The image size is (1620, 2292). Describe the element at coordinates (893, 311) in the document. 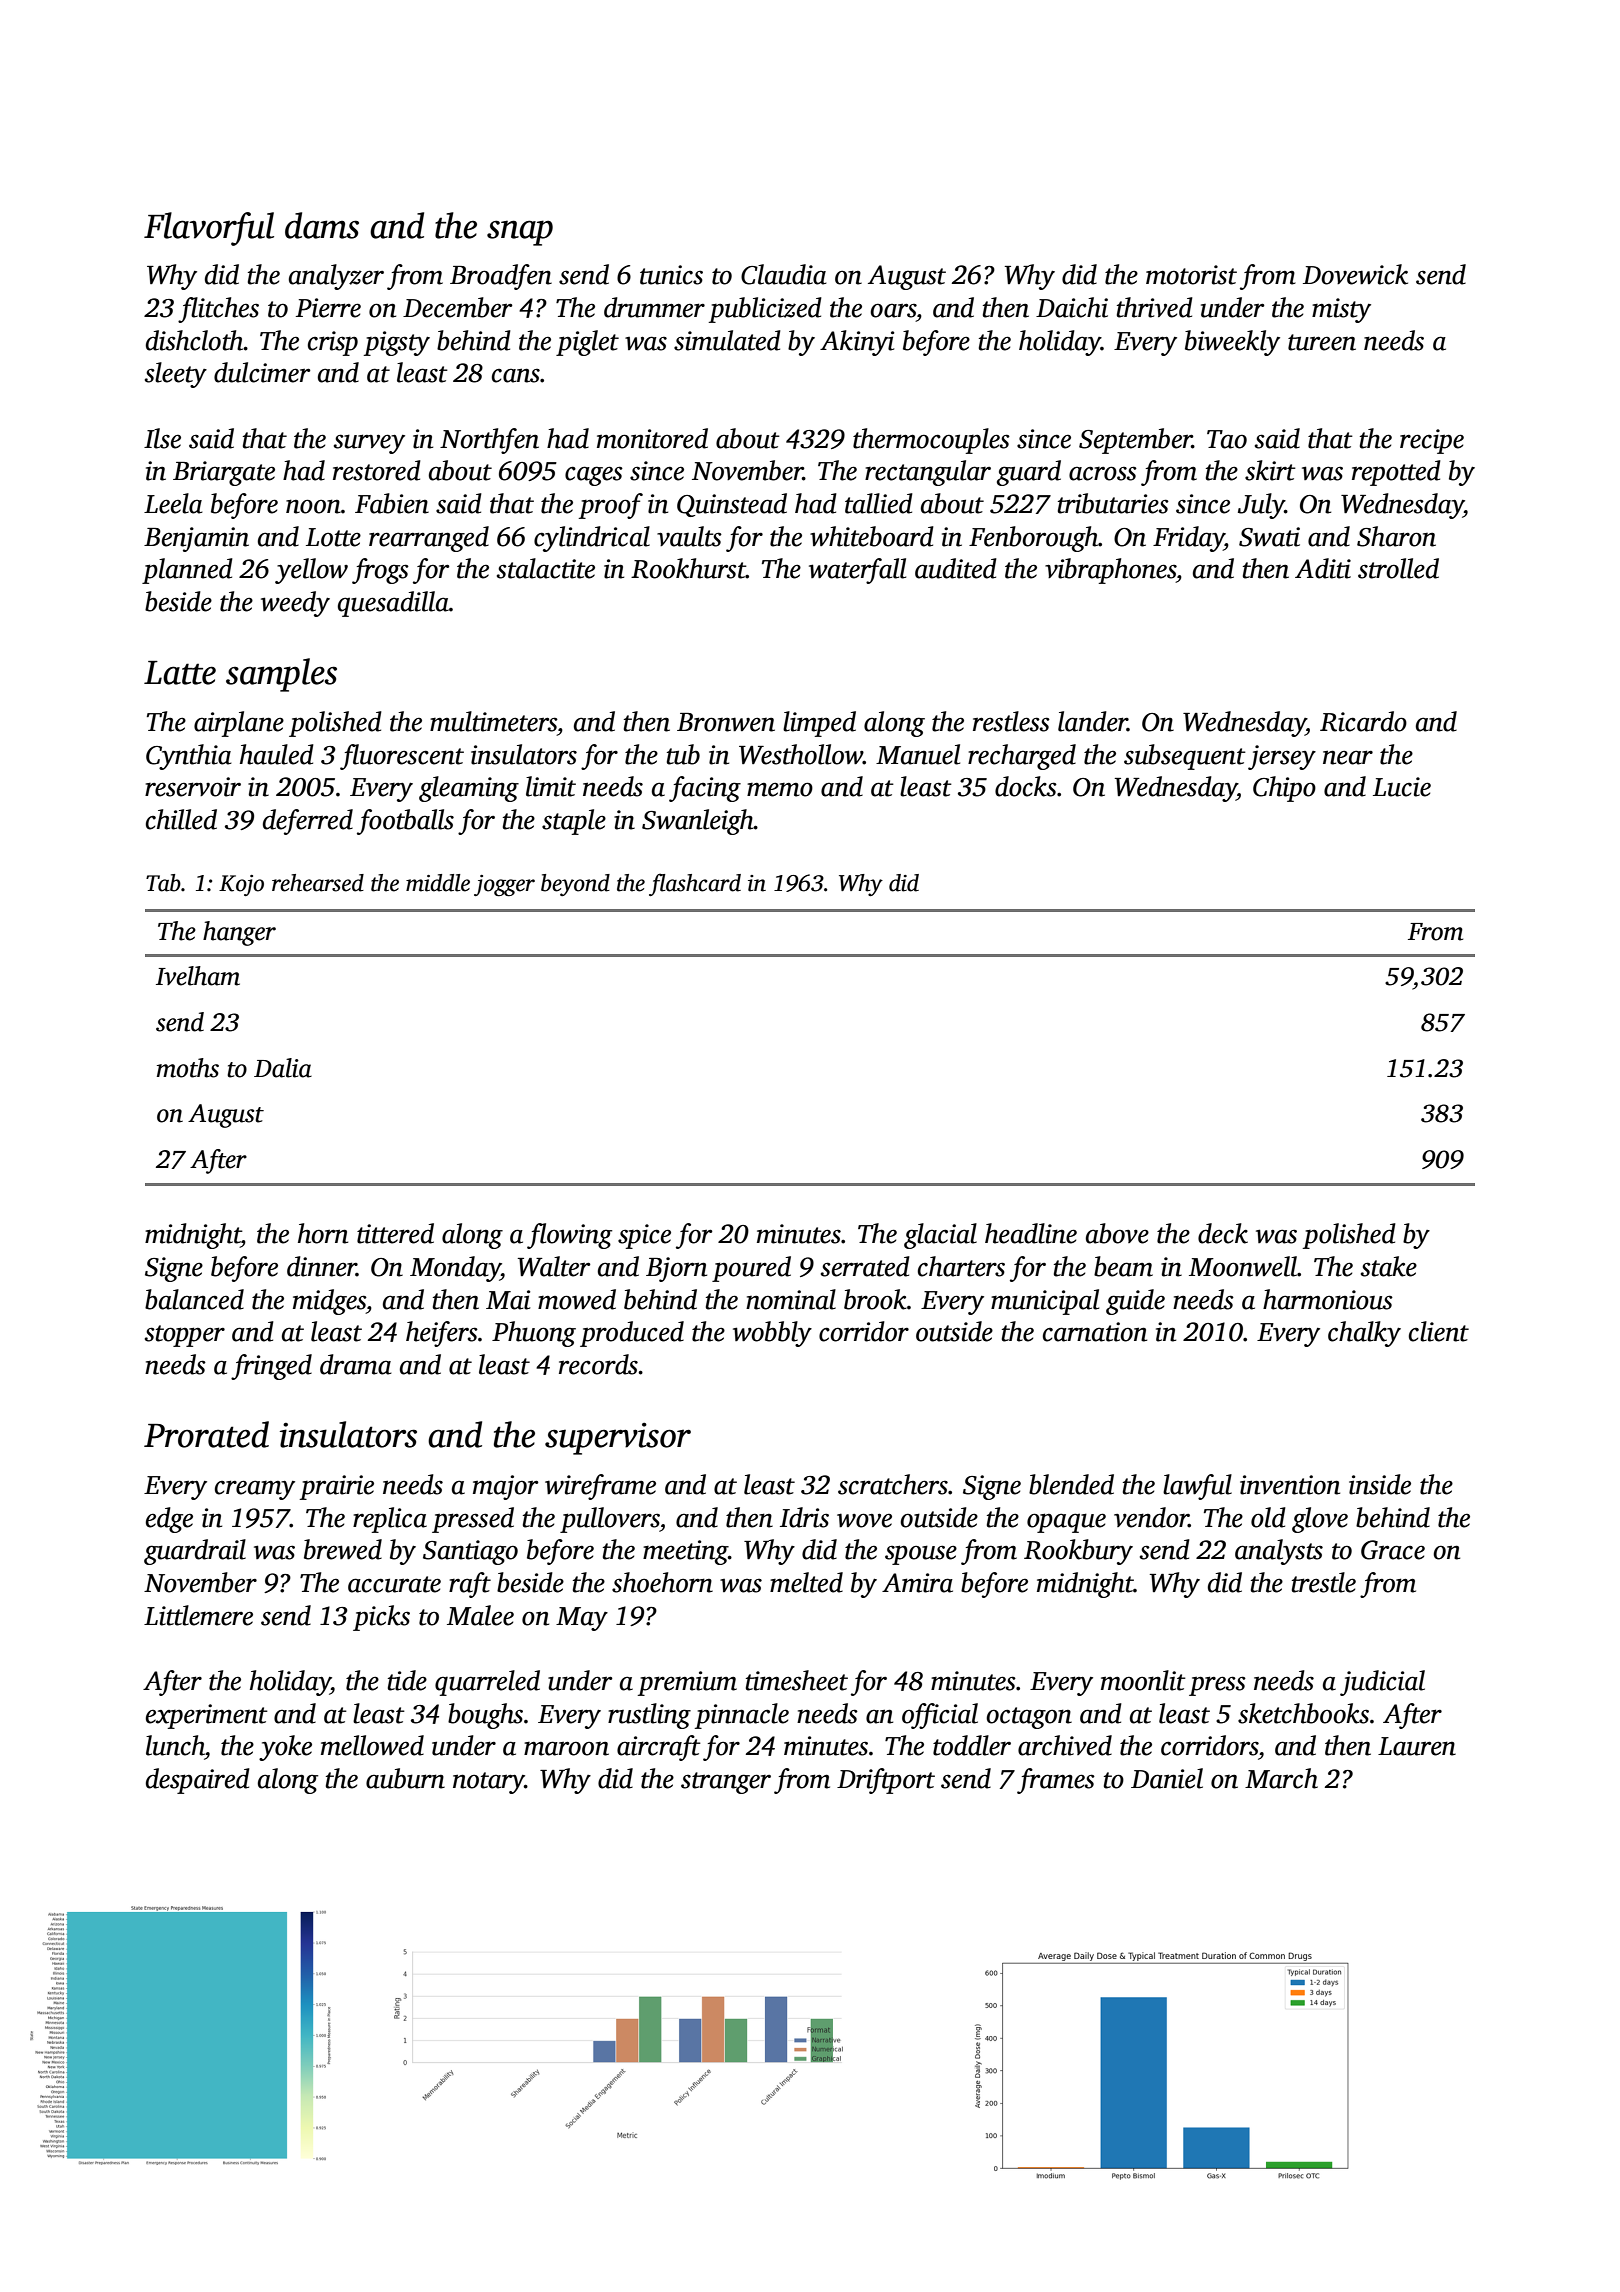

I see `oars` at that location.
